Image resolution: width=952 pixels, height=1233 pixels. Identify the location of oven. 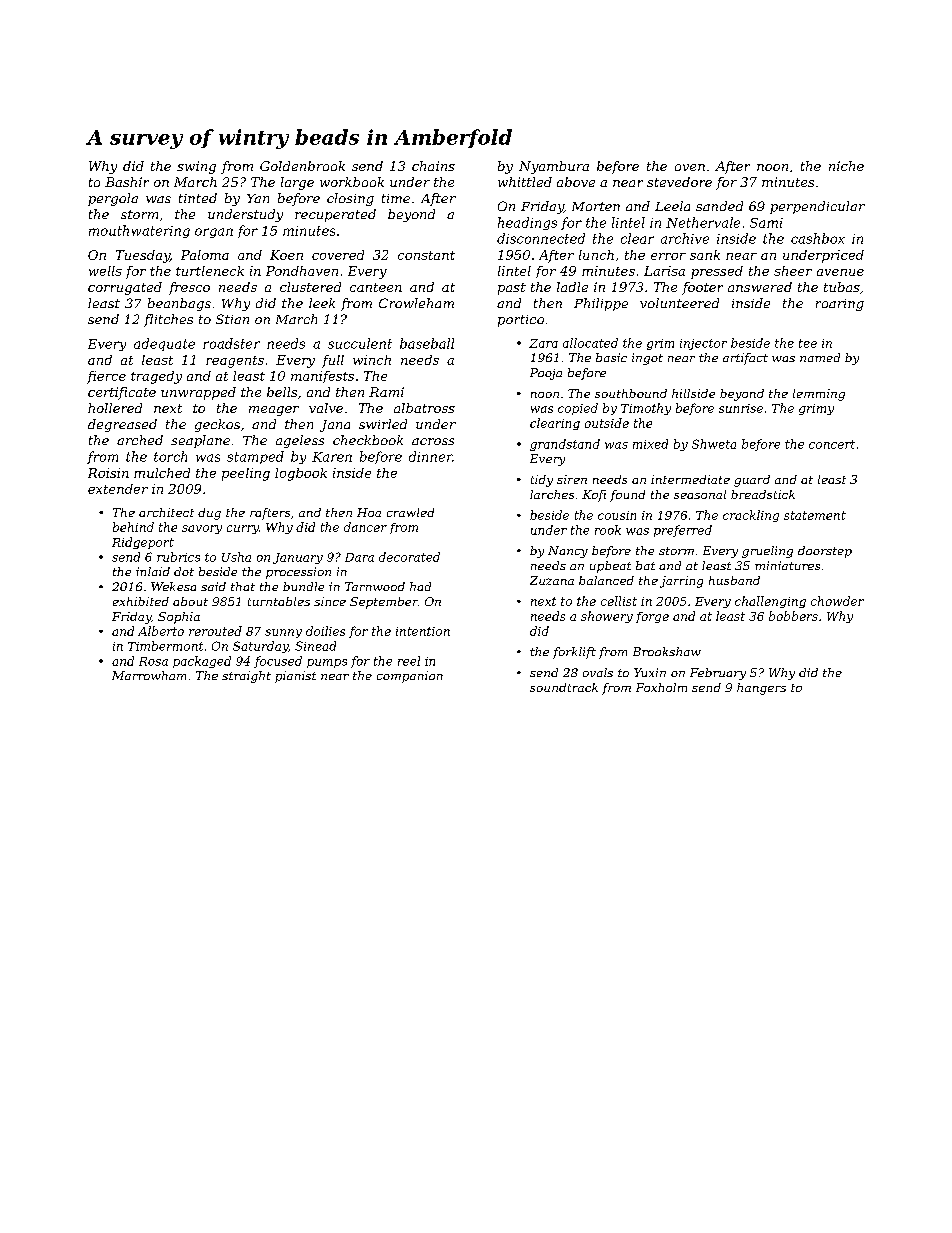
(690, 167).
